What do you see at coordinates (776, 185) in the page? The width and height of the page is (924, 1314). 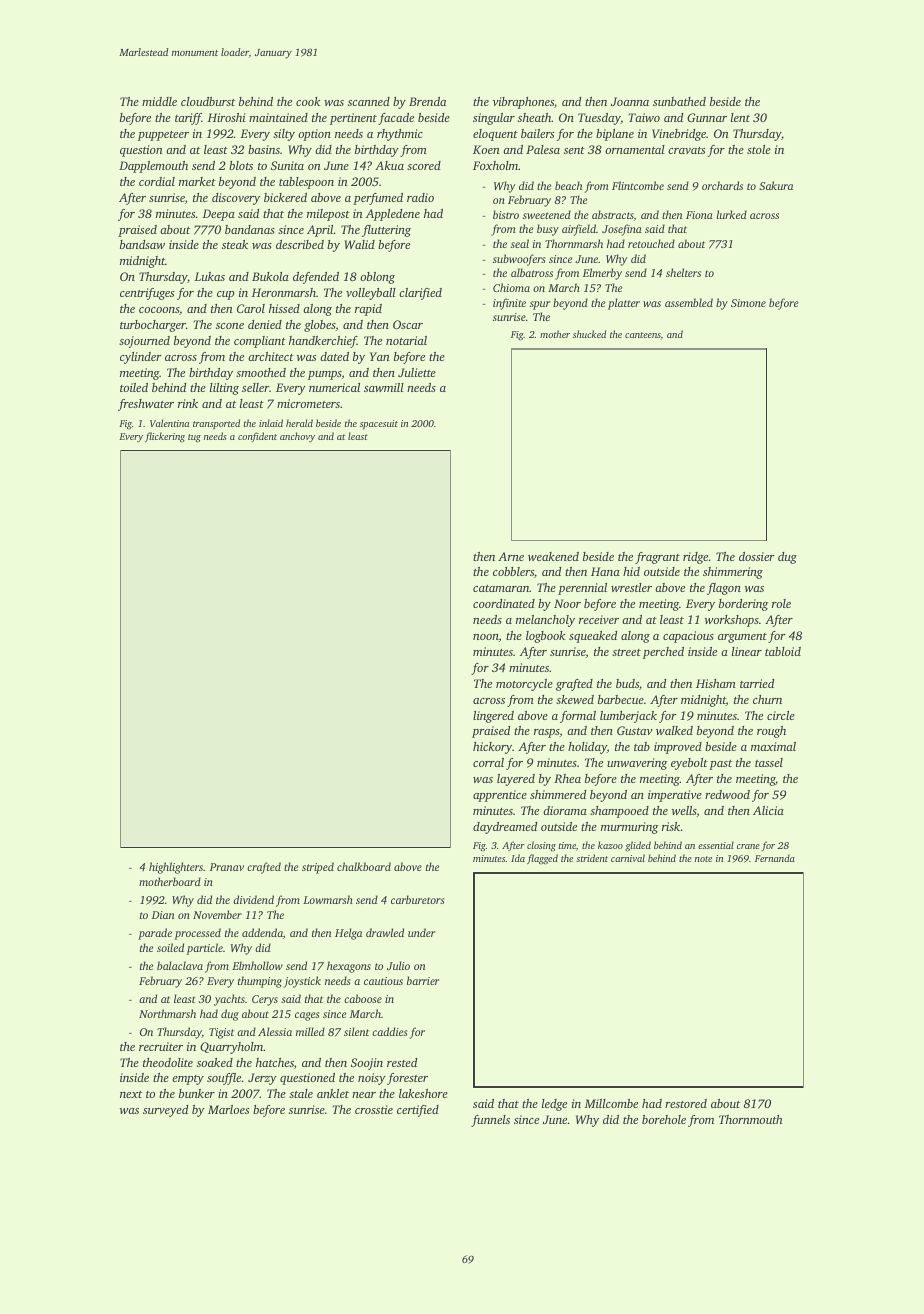 I see `Sakura` at bounding box center [776, 185].
